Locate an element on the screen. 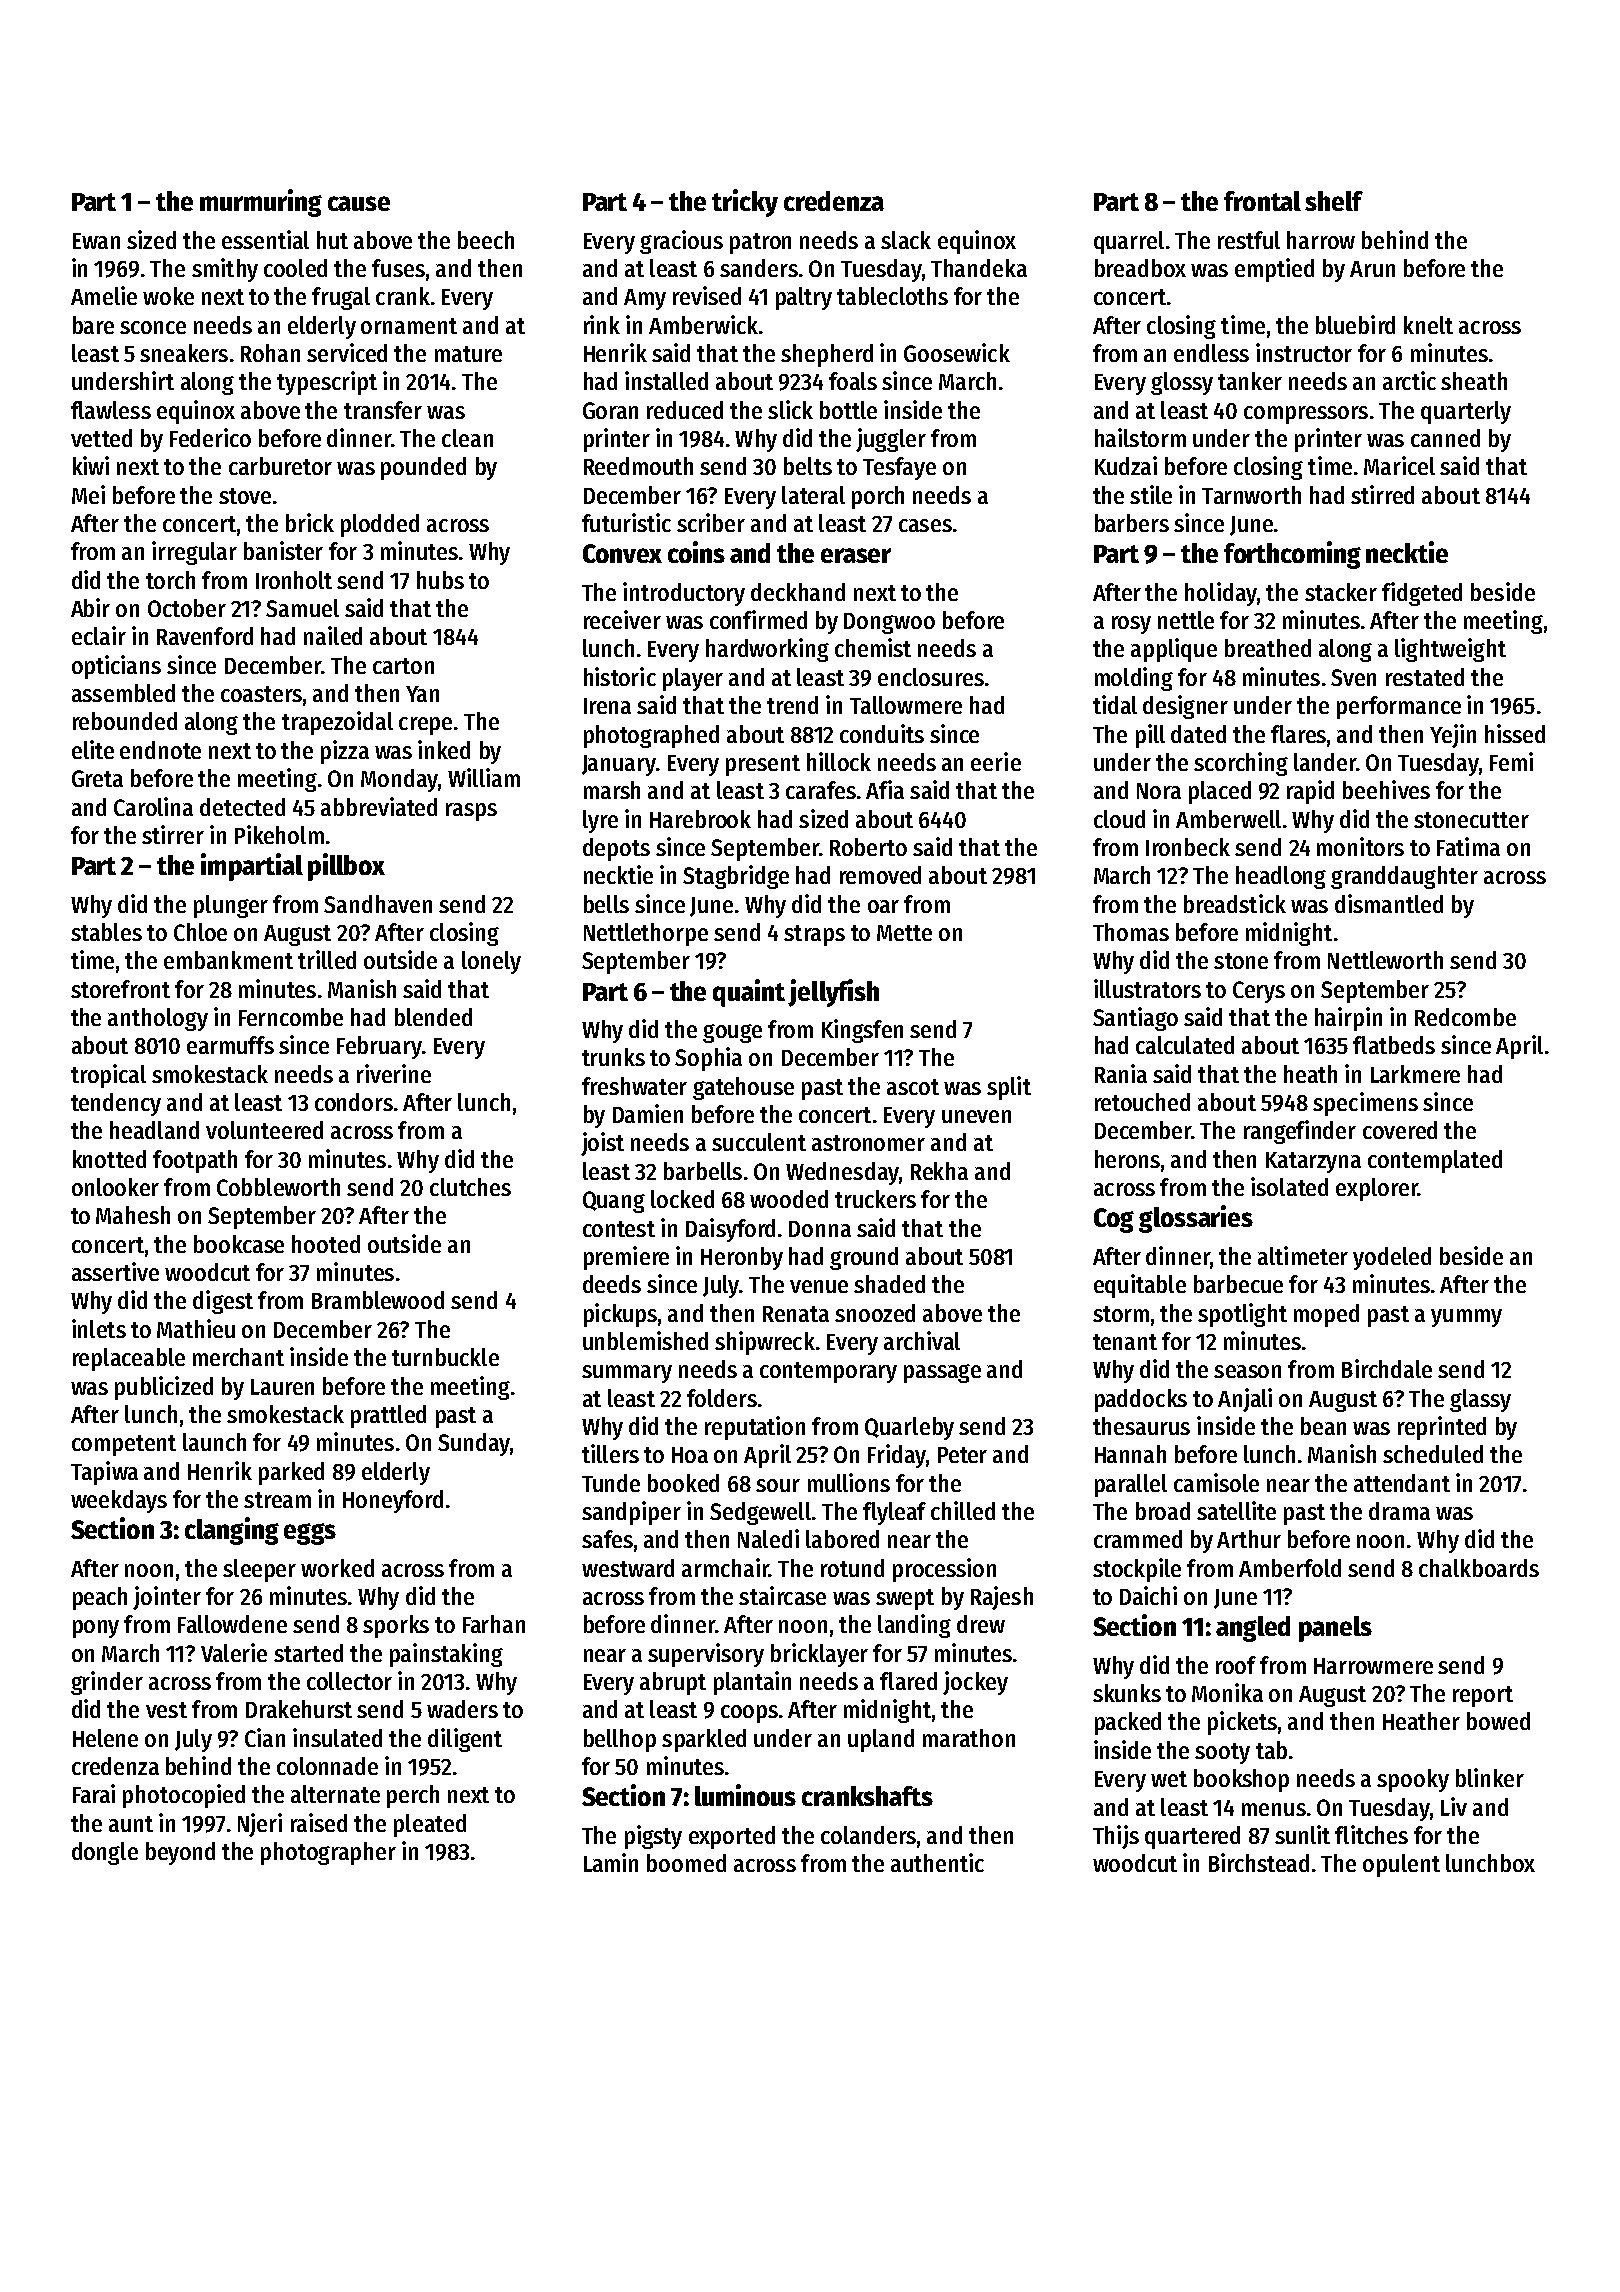 The image size is (1620, 2292). exported is located at coordinates (732, 1837).
